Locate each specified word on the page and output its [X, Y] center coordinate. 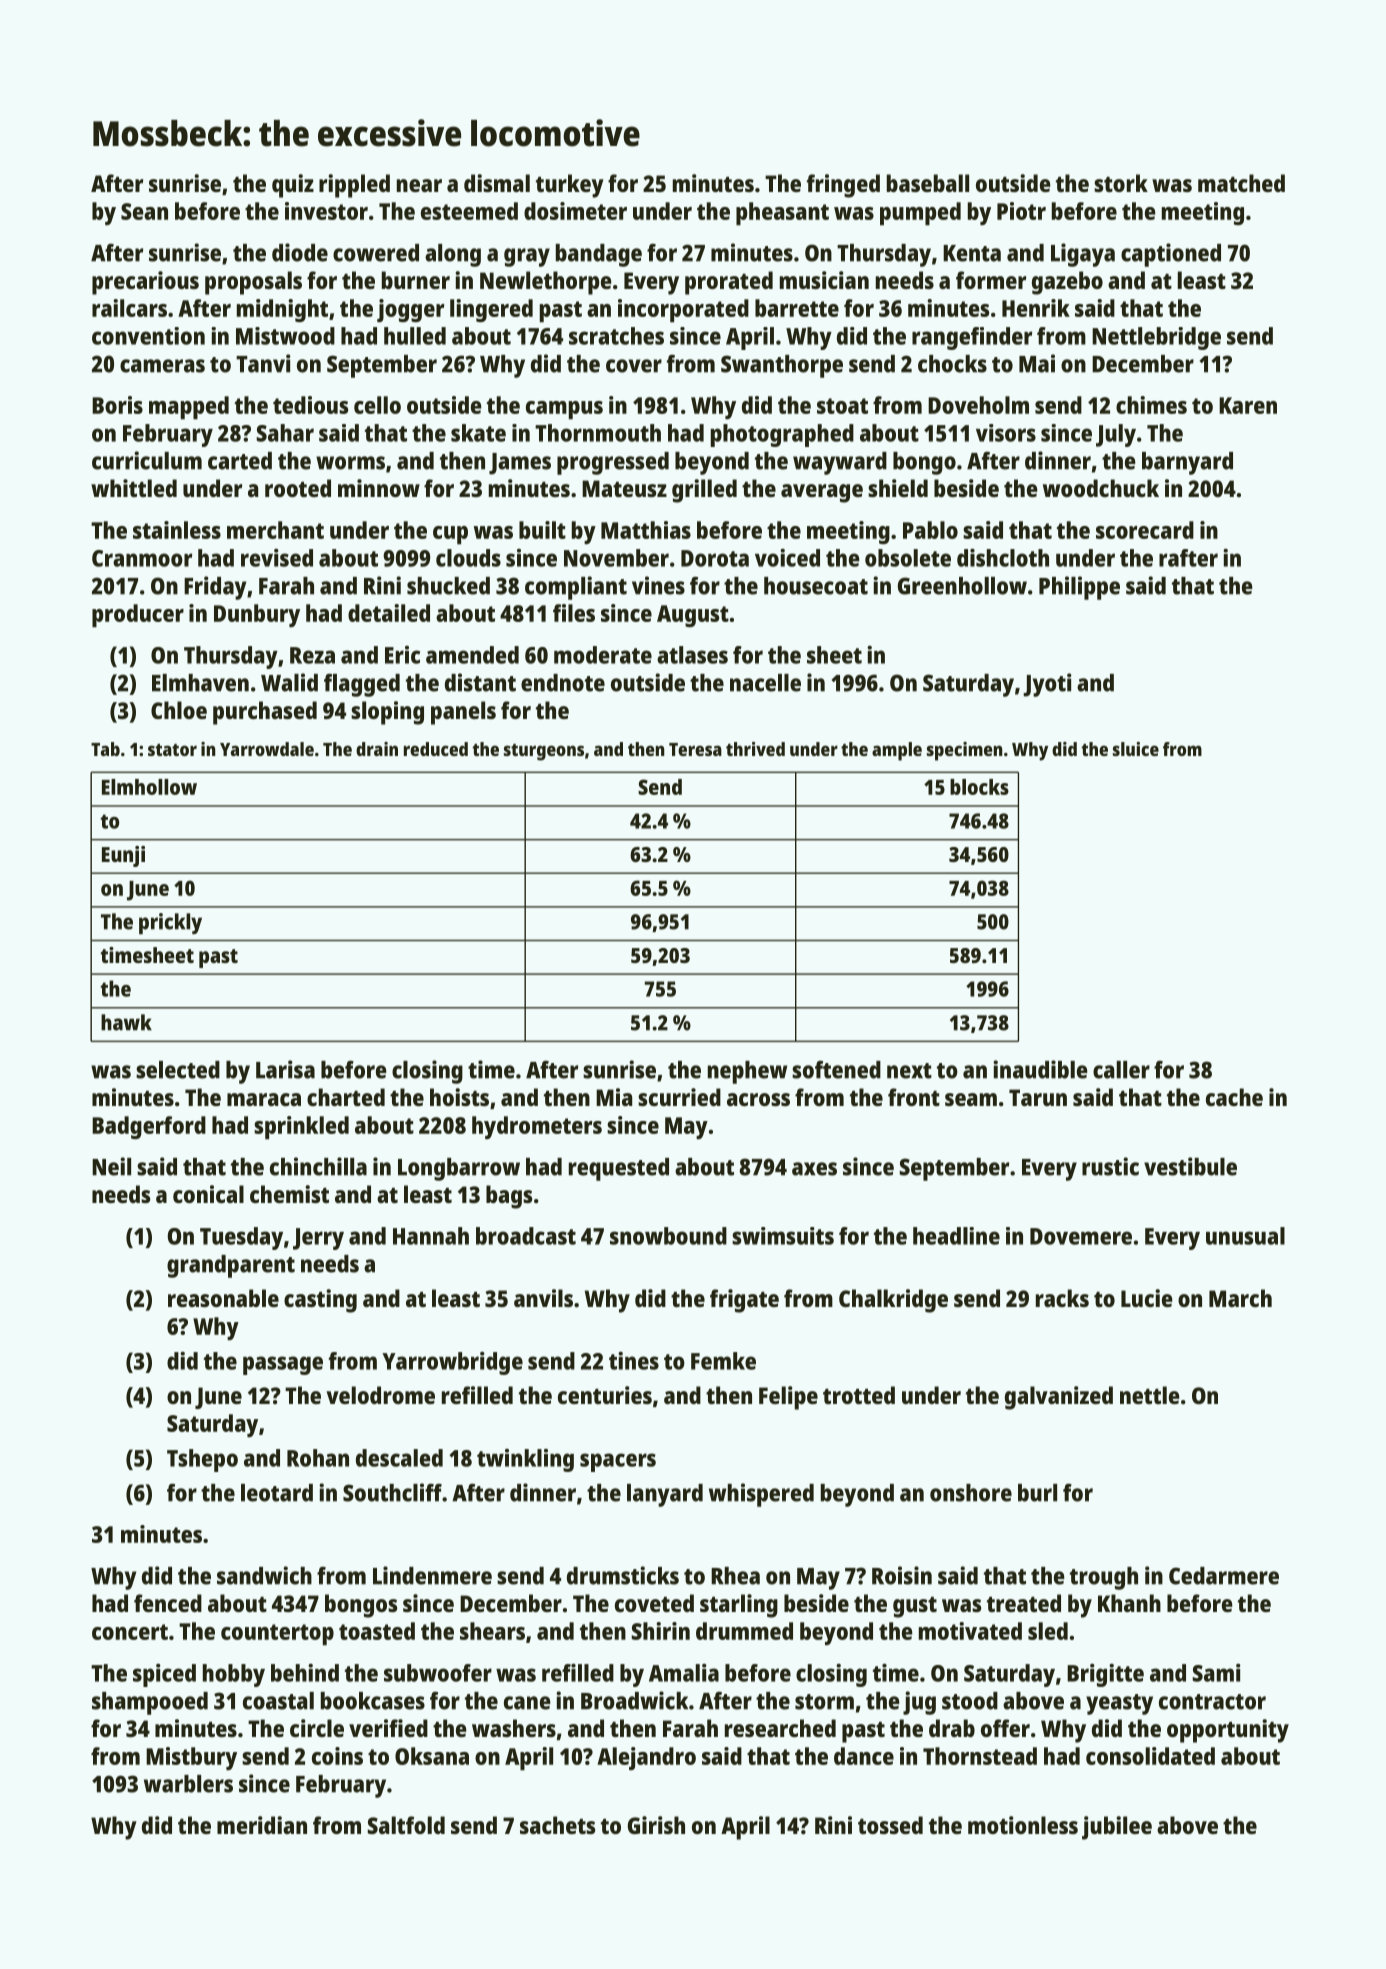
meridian [262, 1825]
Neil [111, 1166]
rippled [354, 186]
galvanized [1059, 1398]
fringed [843, 186]
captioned [1171, 255]
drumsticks [623, 1575]
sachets [557, 1825]
